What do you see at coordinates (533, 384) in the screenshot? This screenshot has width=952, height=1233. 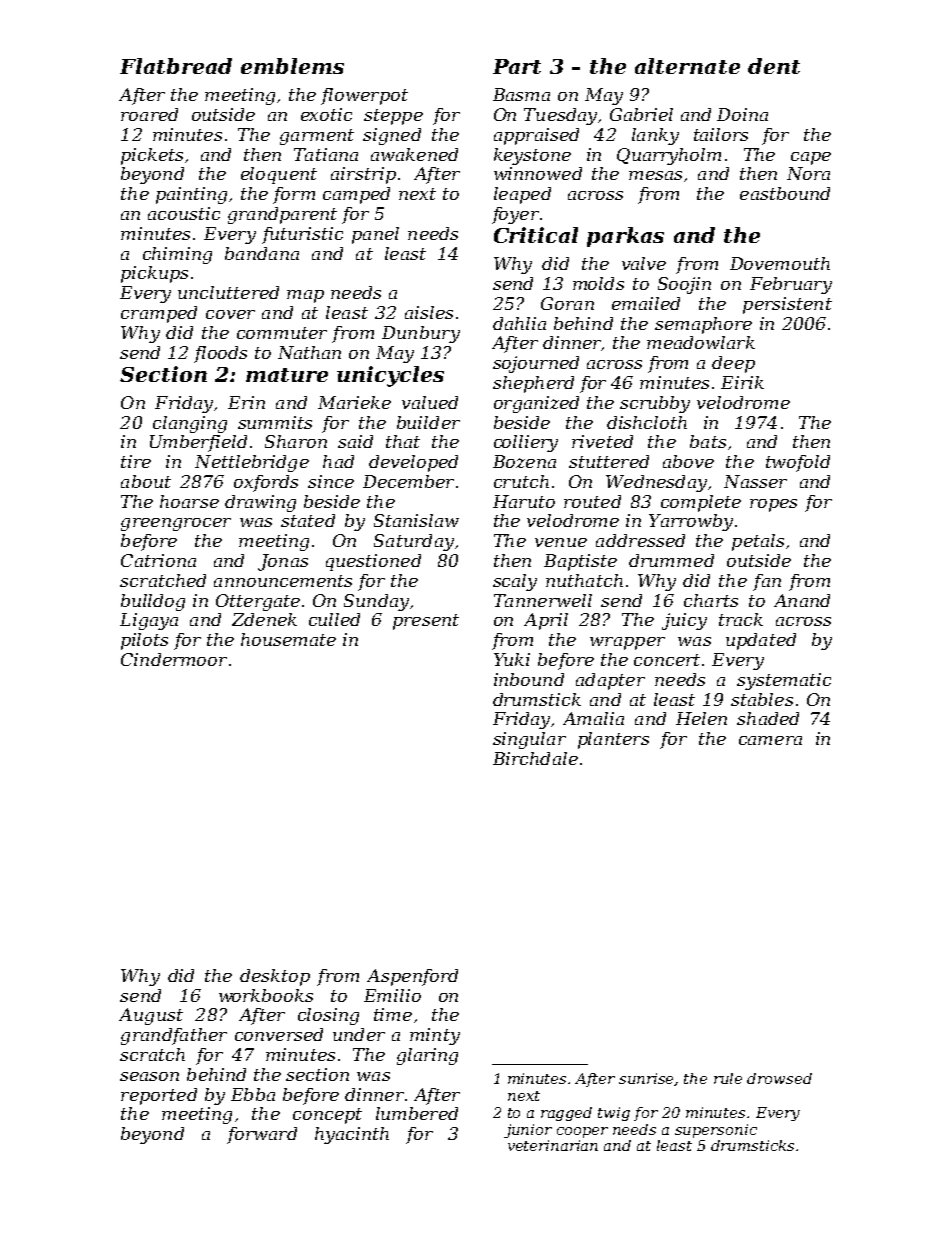 I see `shepherd` at bounding box center [533, 384].
